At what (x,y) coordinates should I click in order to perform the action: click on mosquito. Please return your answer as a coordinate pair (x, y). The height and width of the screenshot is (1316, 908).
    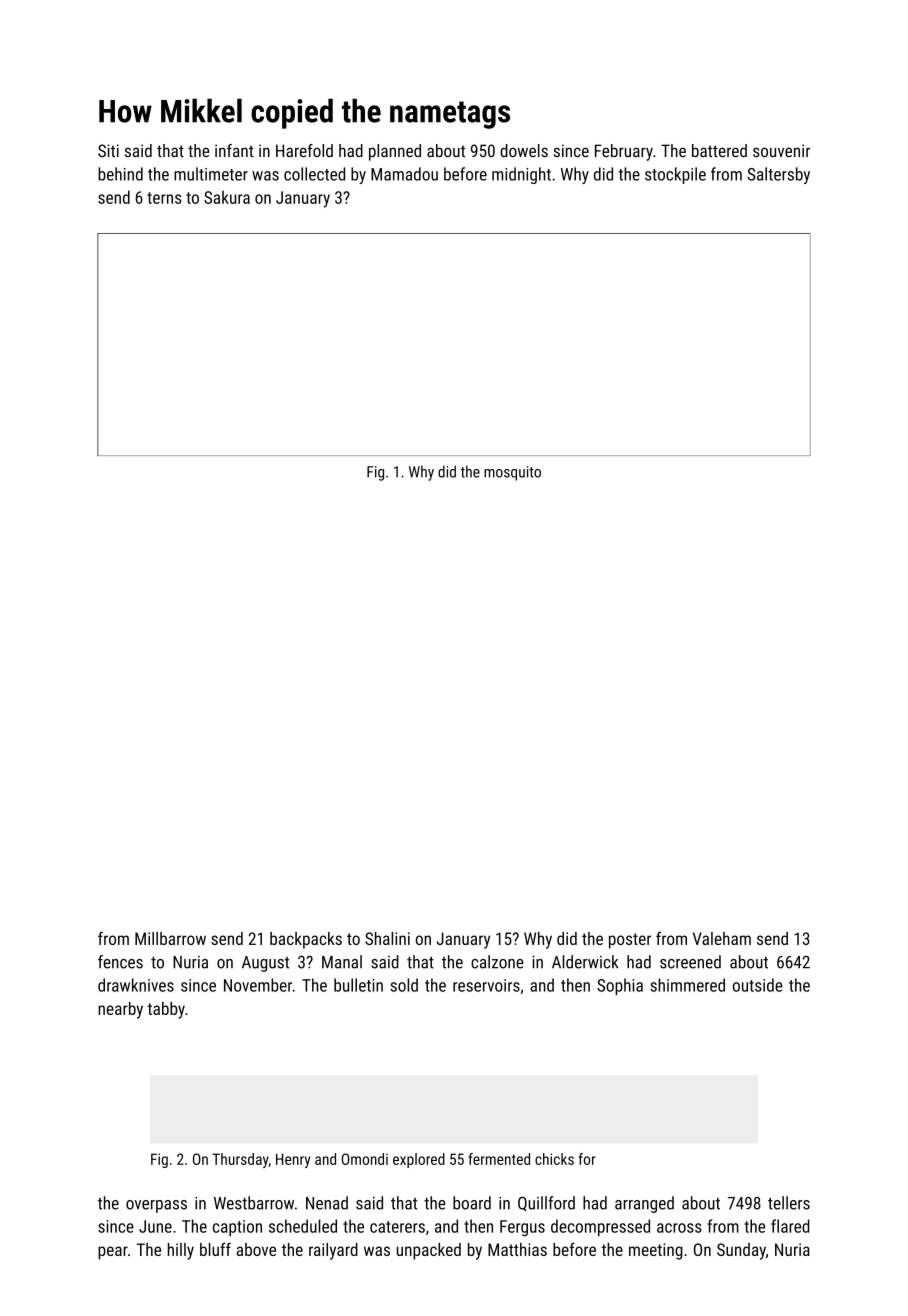
    Looking at the image, I should click on (512, 473).
